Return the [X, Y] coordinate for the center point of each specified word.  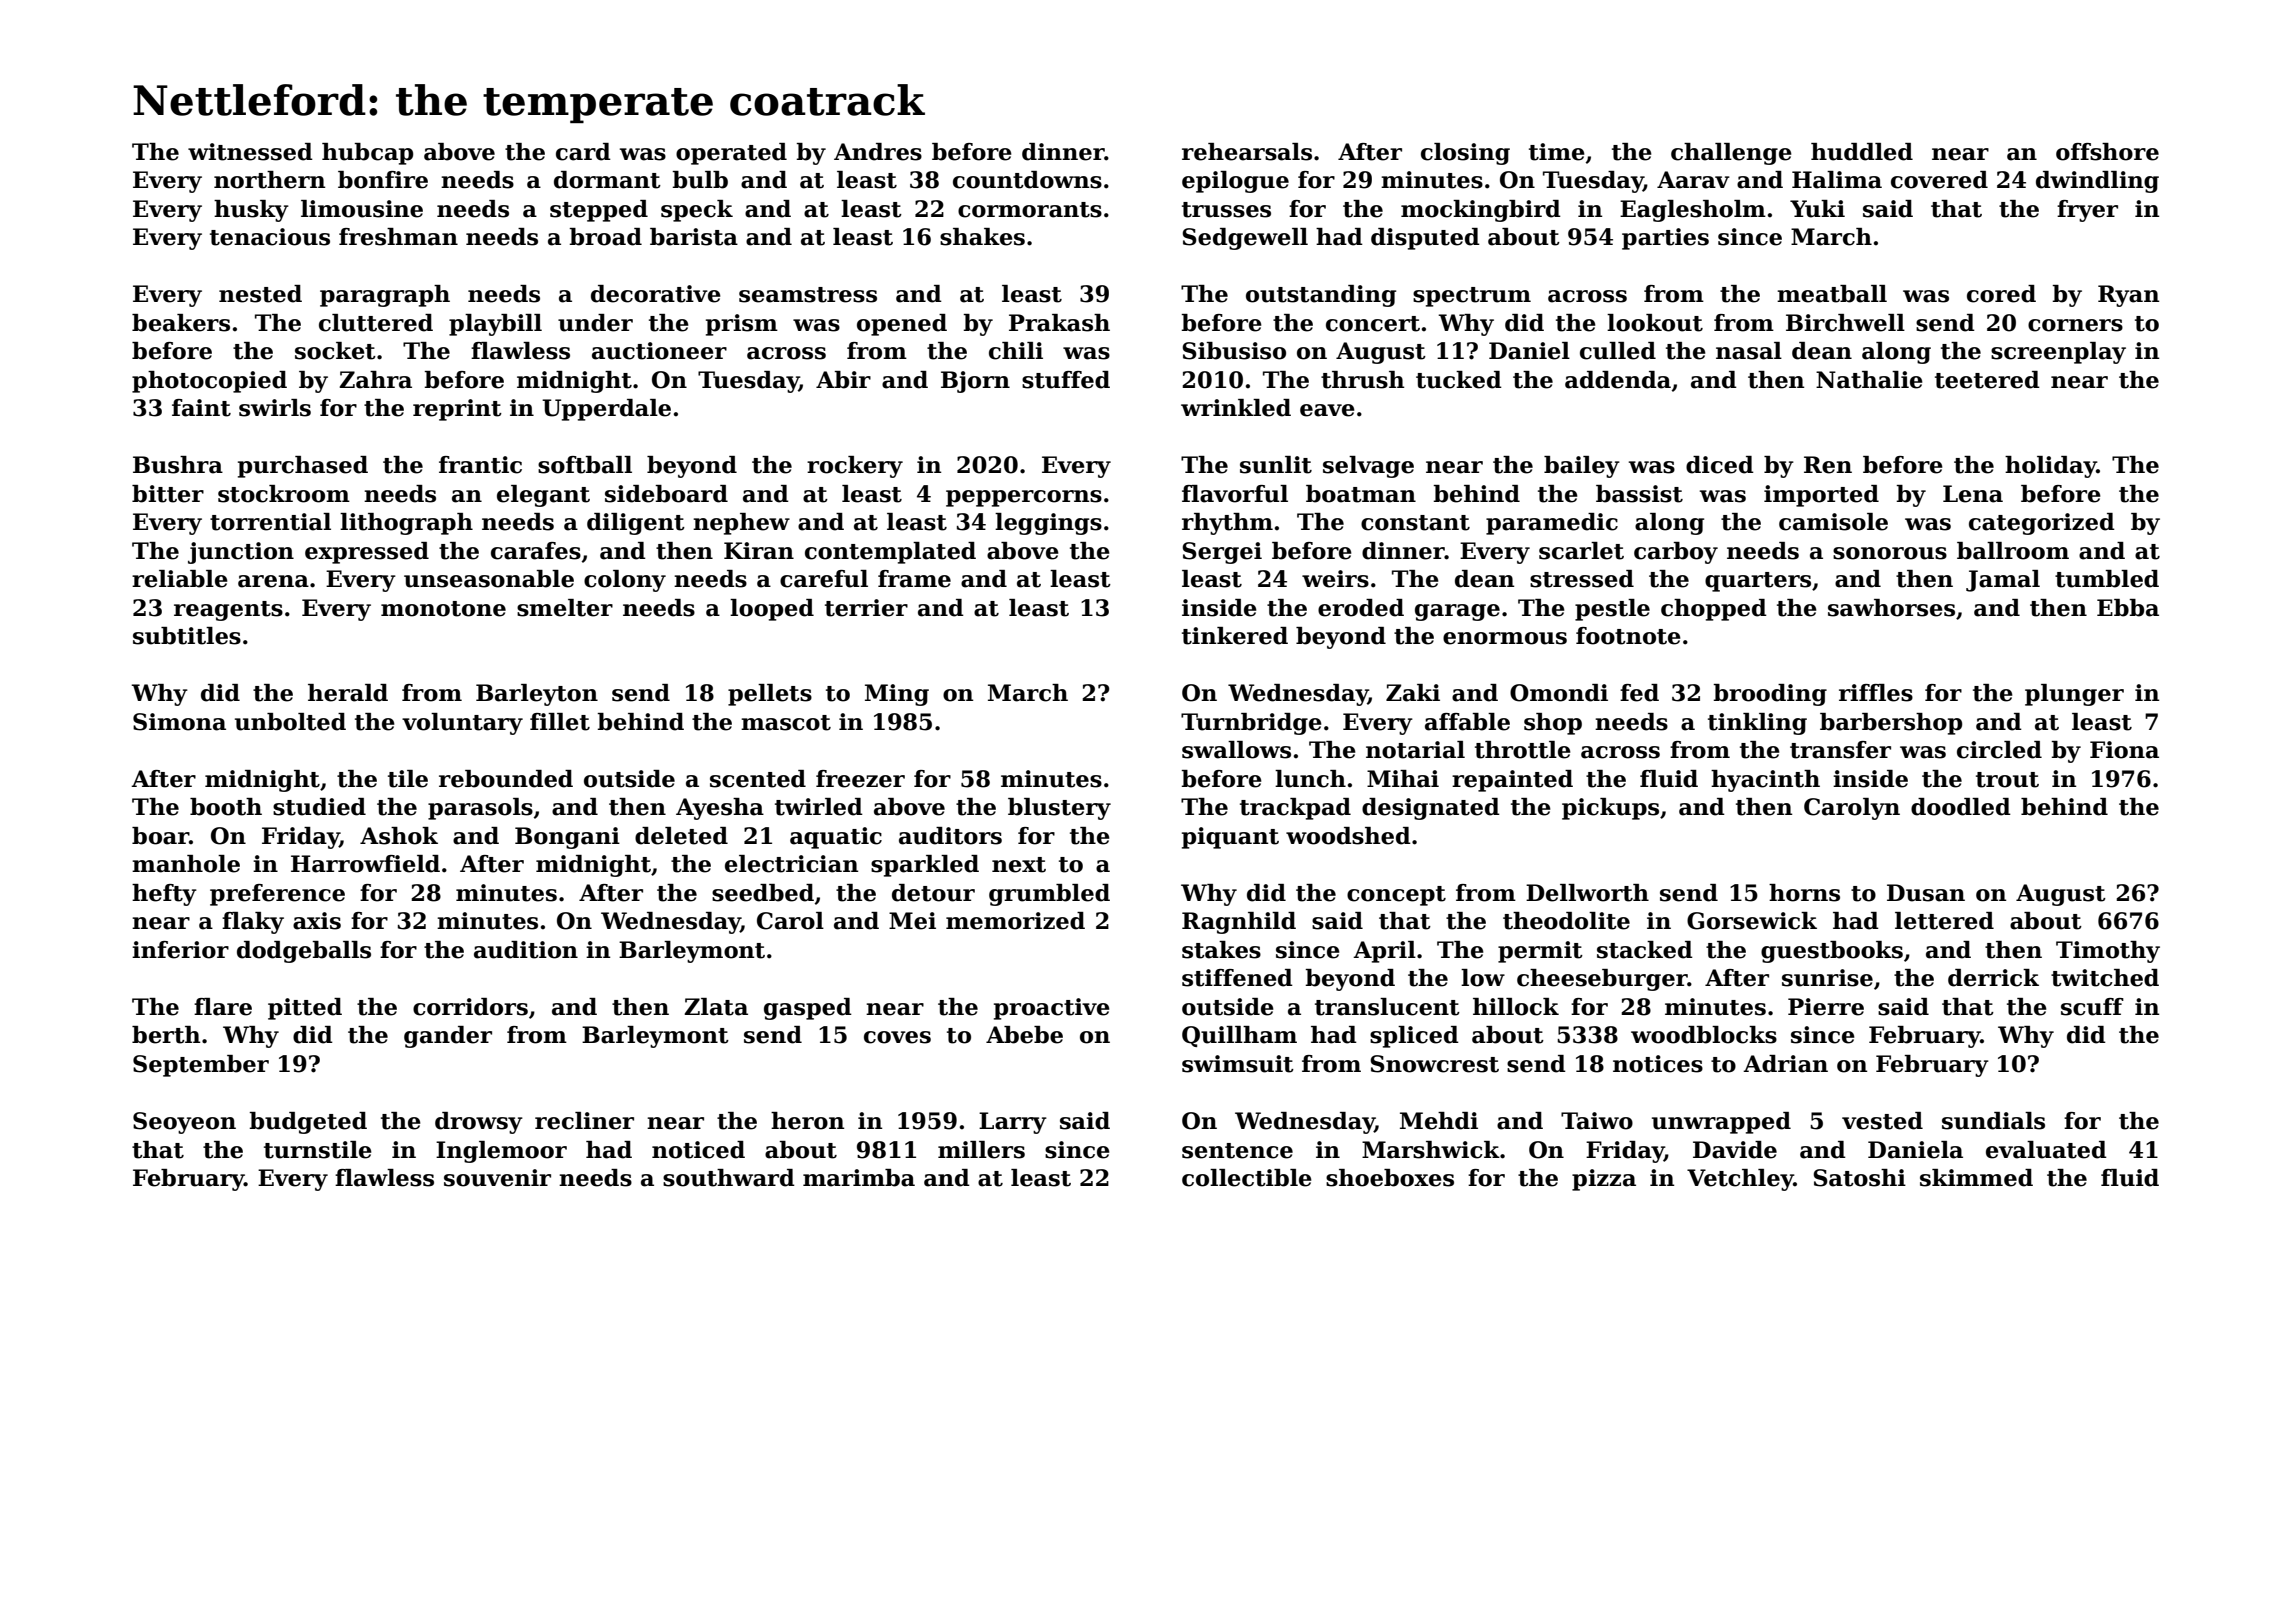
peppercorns [1024, 498]
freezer [860, 779]
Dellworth [1587, 893]
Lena [1973, 494]
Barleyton [537, 695]
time [1557, 152]
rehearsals [1247, 152]
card [583, 152]
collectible [1247, 1178]
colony [625, 581]
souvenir [497, 1178]
